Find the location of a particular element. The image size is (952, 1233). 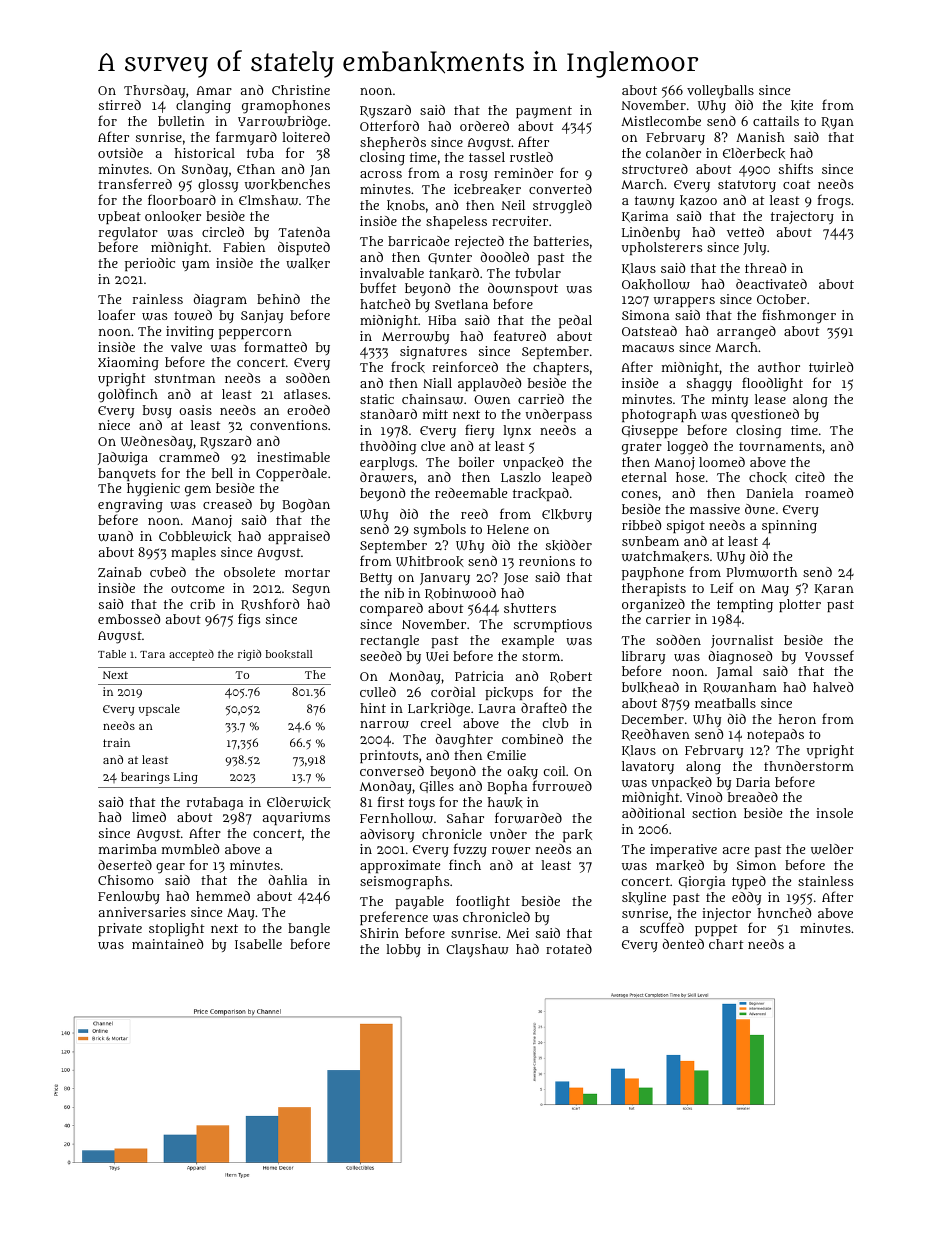

frock is located at coordinates (408, 367).
